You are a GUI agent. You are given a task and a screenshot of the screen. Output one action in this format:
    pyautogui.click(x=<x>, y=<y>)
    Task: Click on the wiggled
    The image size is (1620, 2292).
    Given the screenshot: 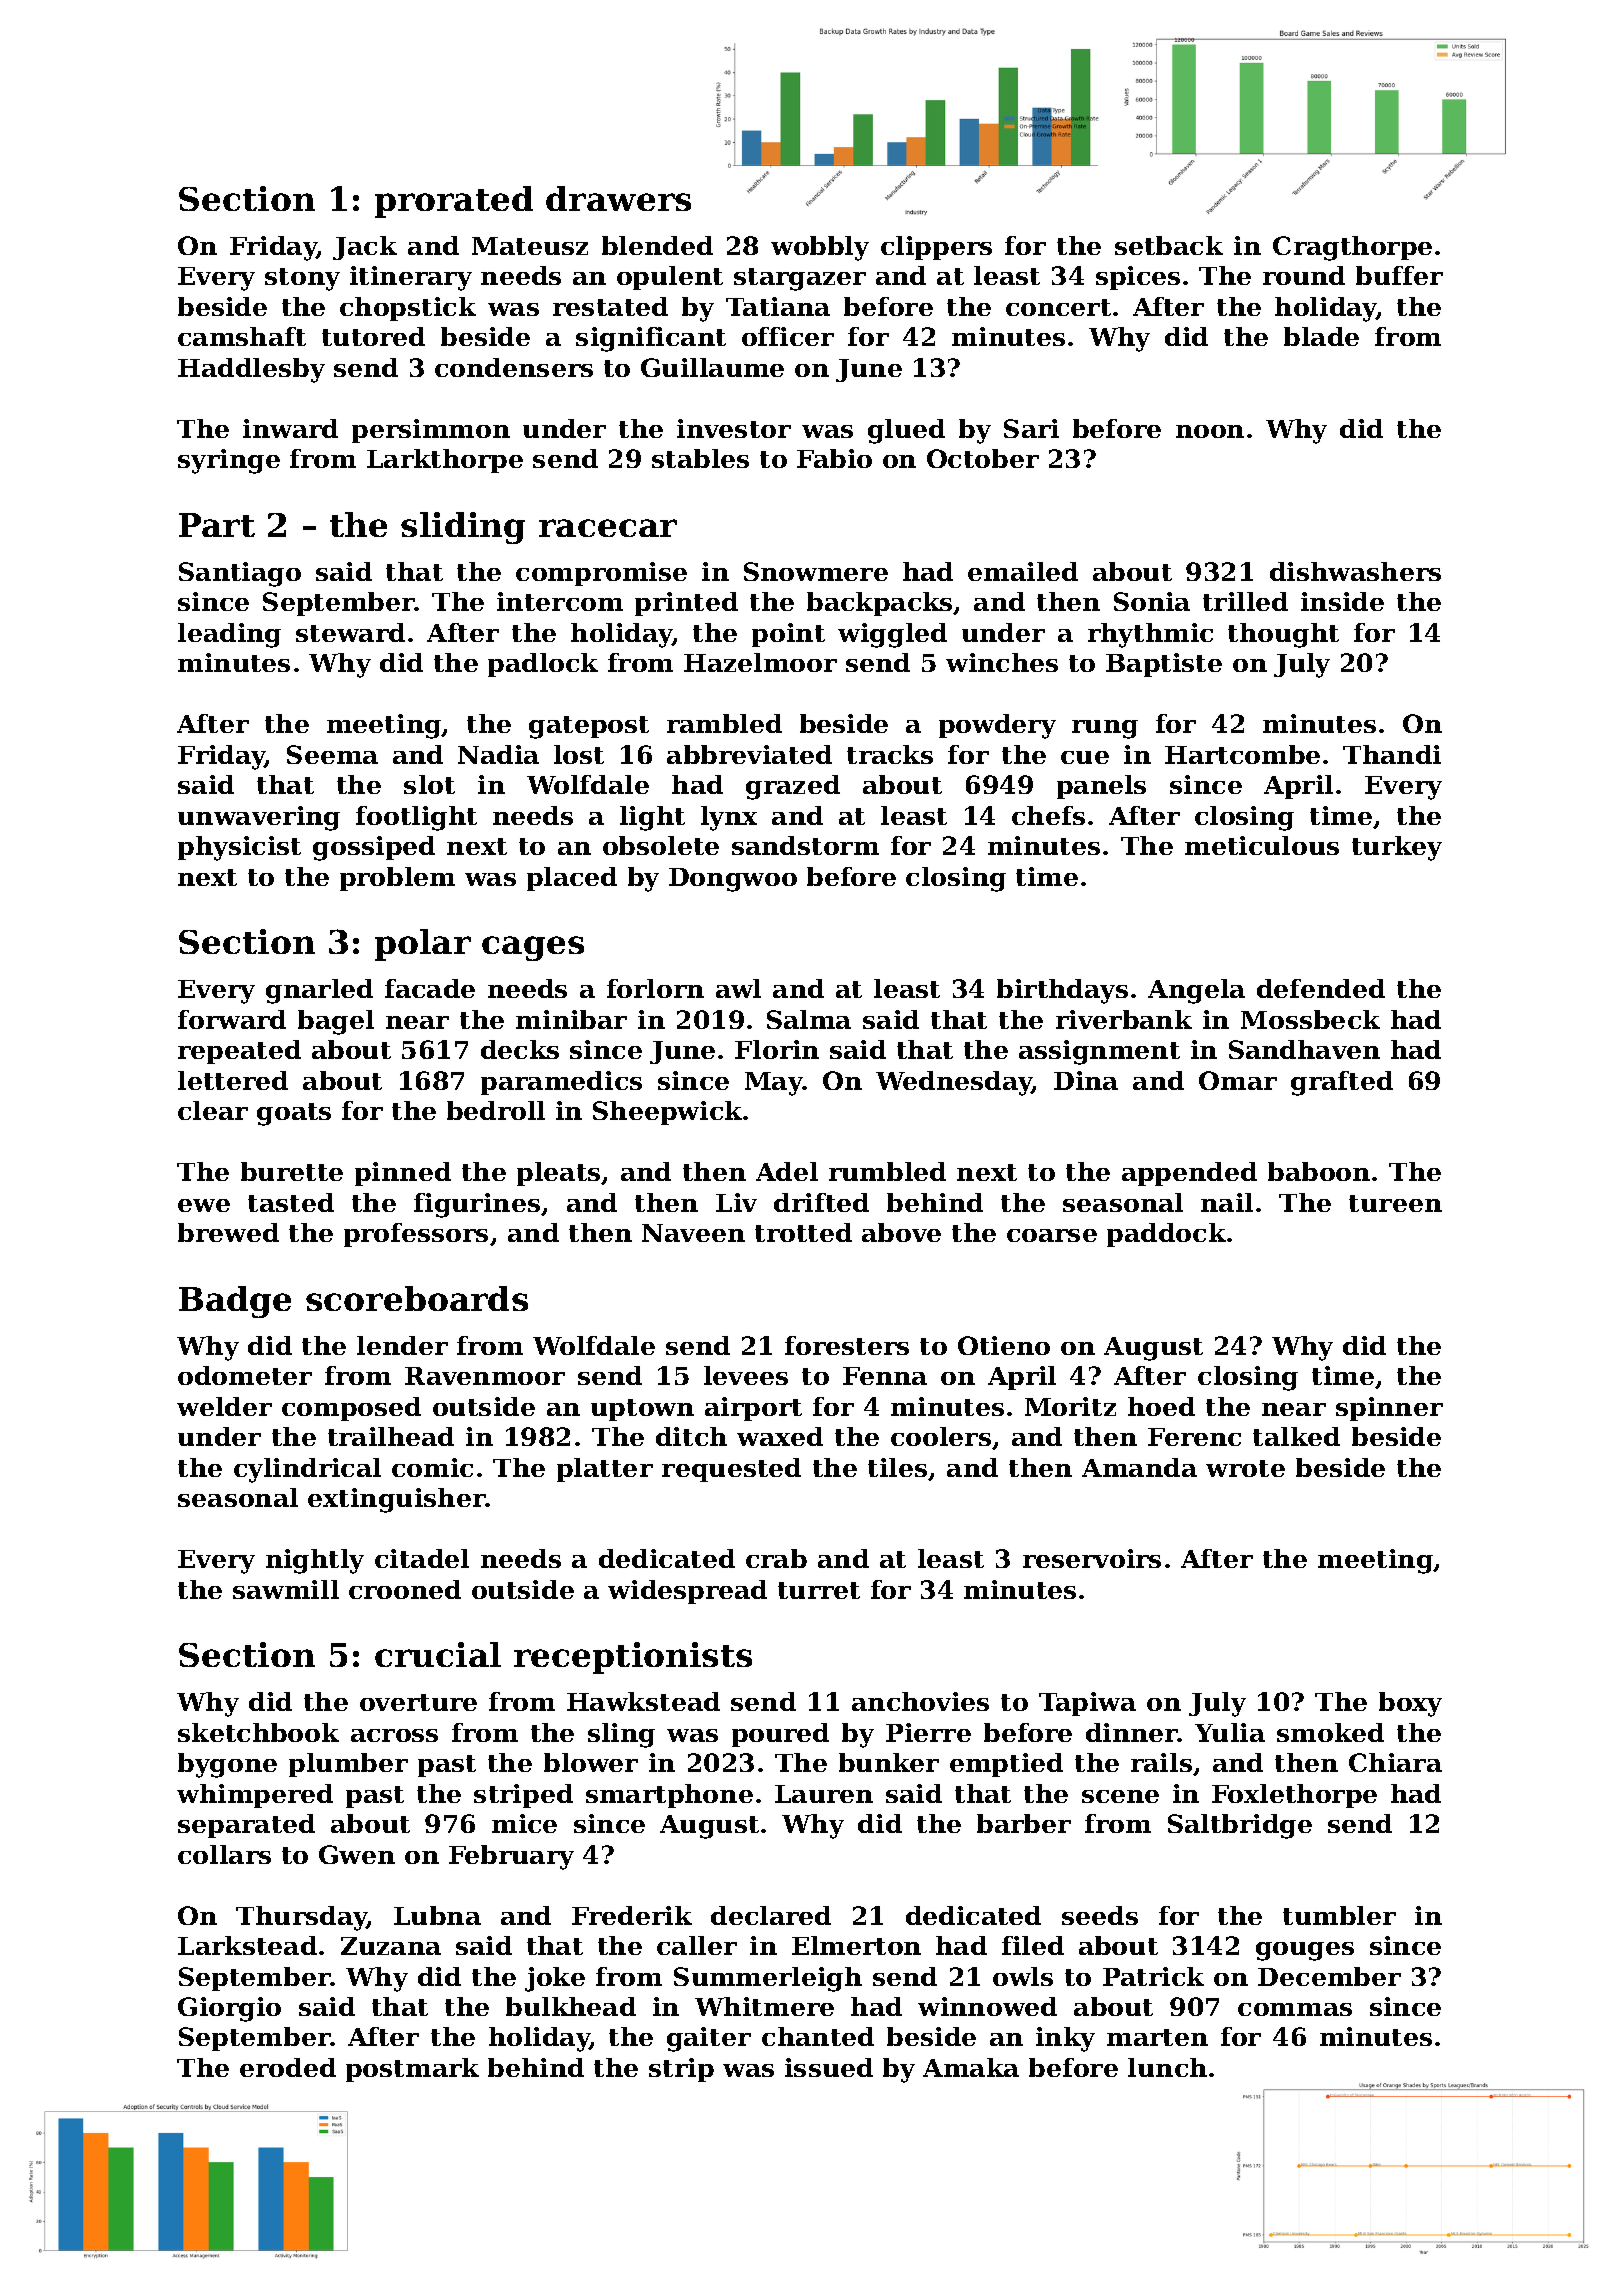 What is the action you would take?
    pyautogui.click(x=892, y=635)
